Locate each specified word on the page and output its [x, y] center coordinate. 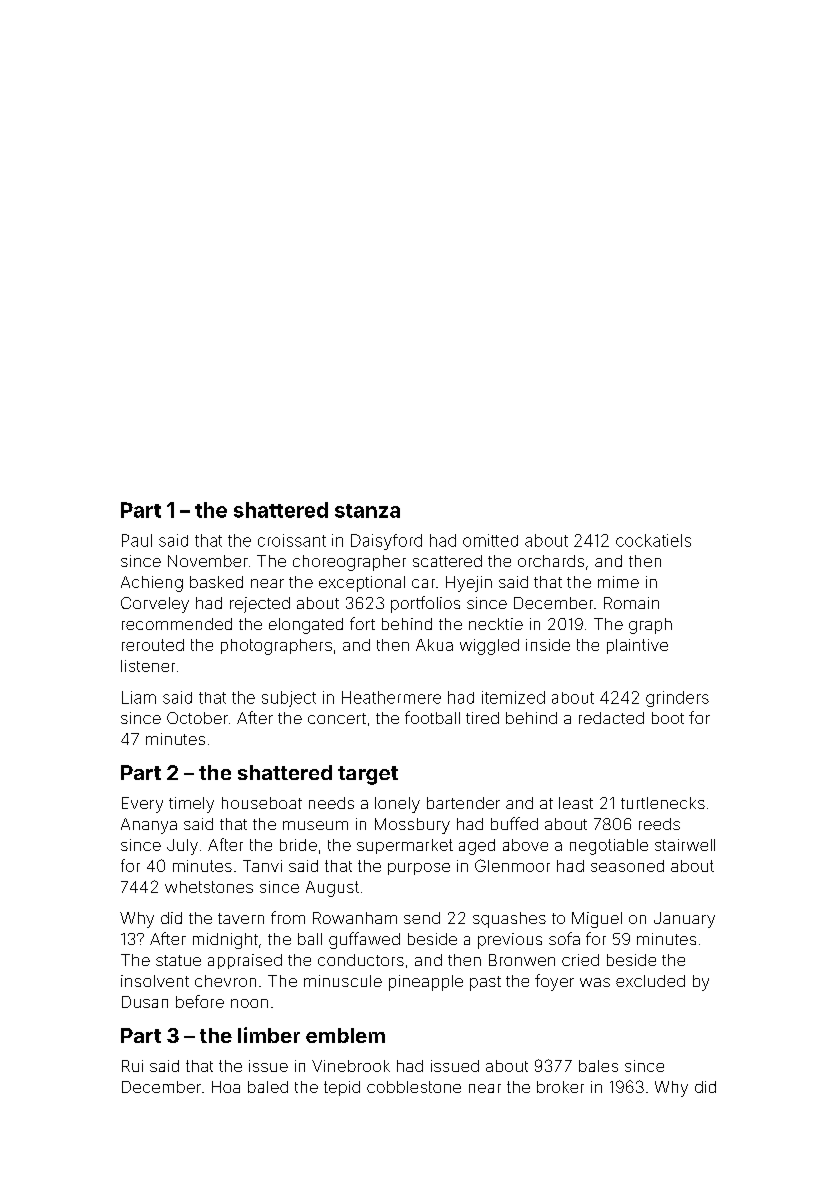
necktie [496, 624]
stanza [367, 511]
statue [178, 960]
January [684, 920]
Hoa [226, 1087]
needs [331, 803]
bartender [463, 803]
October [197, 718]
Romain [631, 603]
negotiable [609, 847]
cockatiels [653, 540]
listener [148, 666]
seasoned [627, 866]
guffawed [364, 940]
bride [298, 845]
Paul [137, 540]
